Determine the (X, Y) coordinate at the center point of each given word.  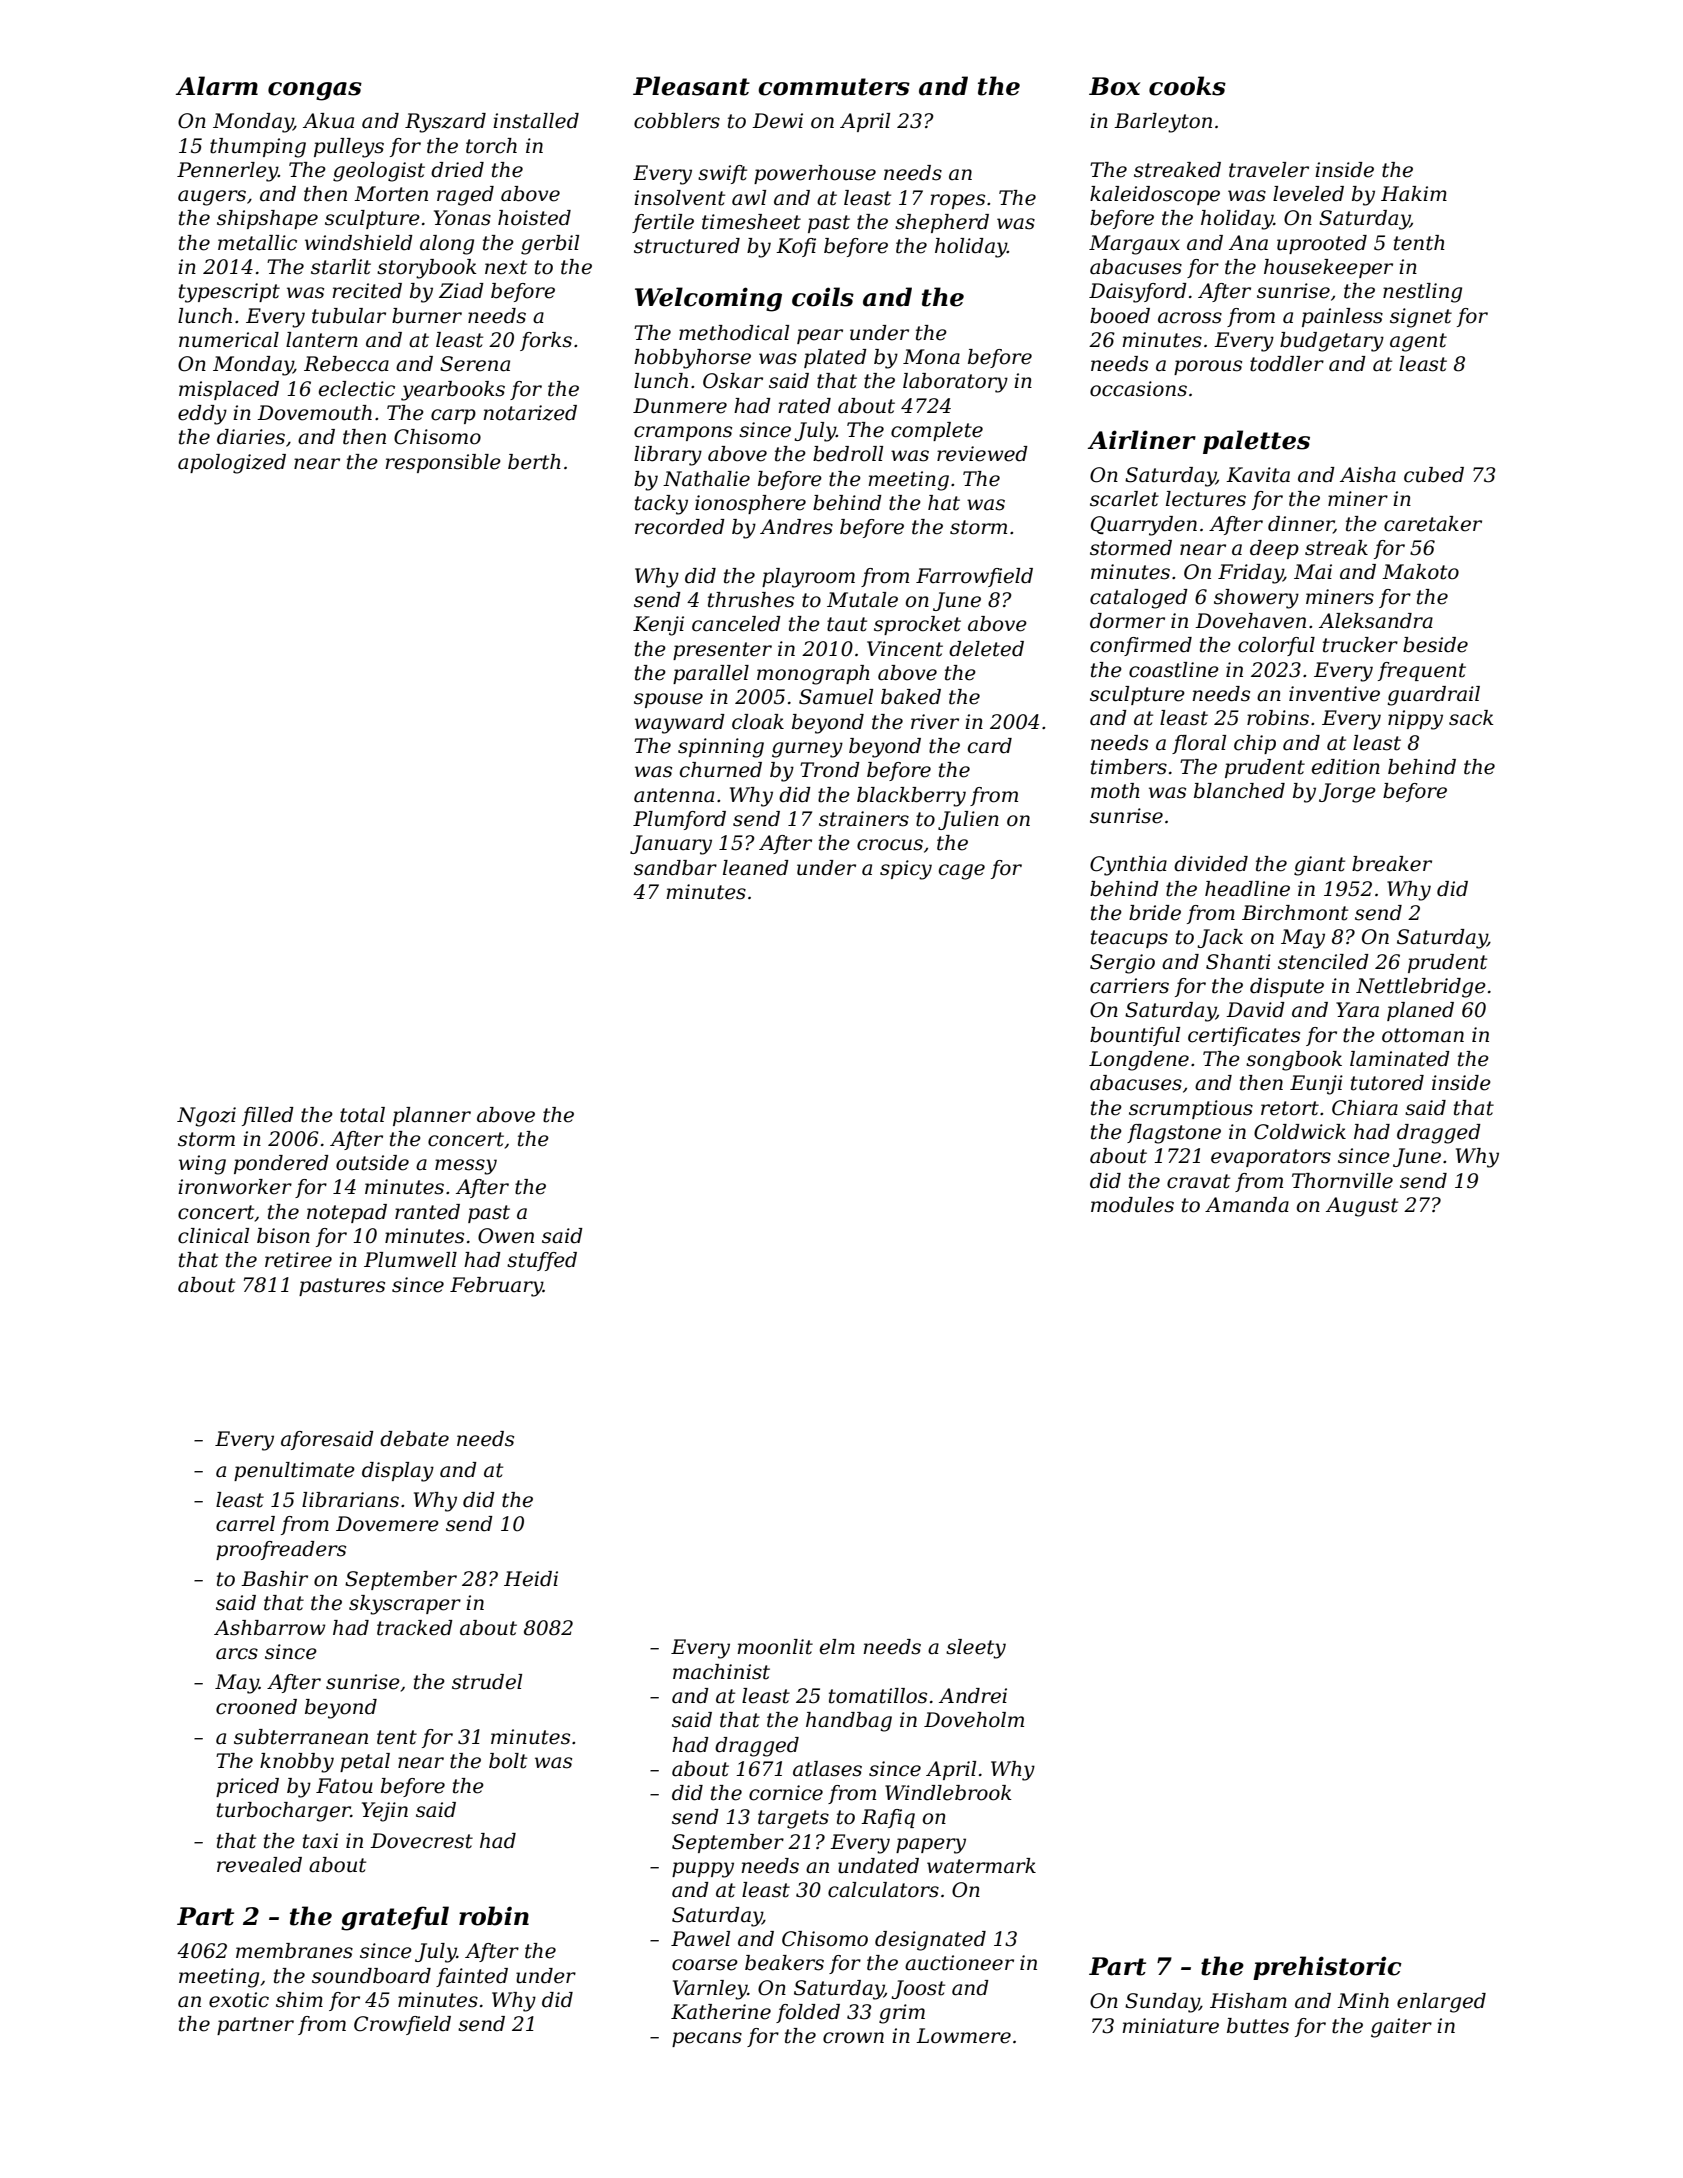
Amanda (1247, 1205)
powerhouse (815, 174)
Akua (328, 121)
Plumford (679, 820)
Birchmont (1295, 913)
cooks (1187, 86)
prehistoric (1327, 1968)
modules (1132, 1205)
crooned (256, 1707)
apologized (232, 464)
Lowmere (963, 2036)
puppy (703, 1870)
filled (268, 1116)
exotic (239, 2000)
